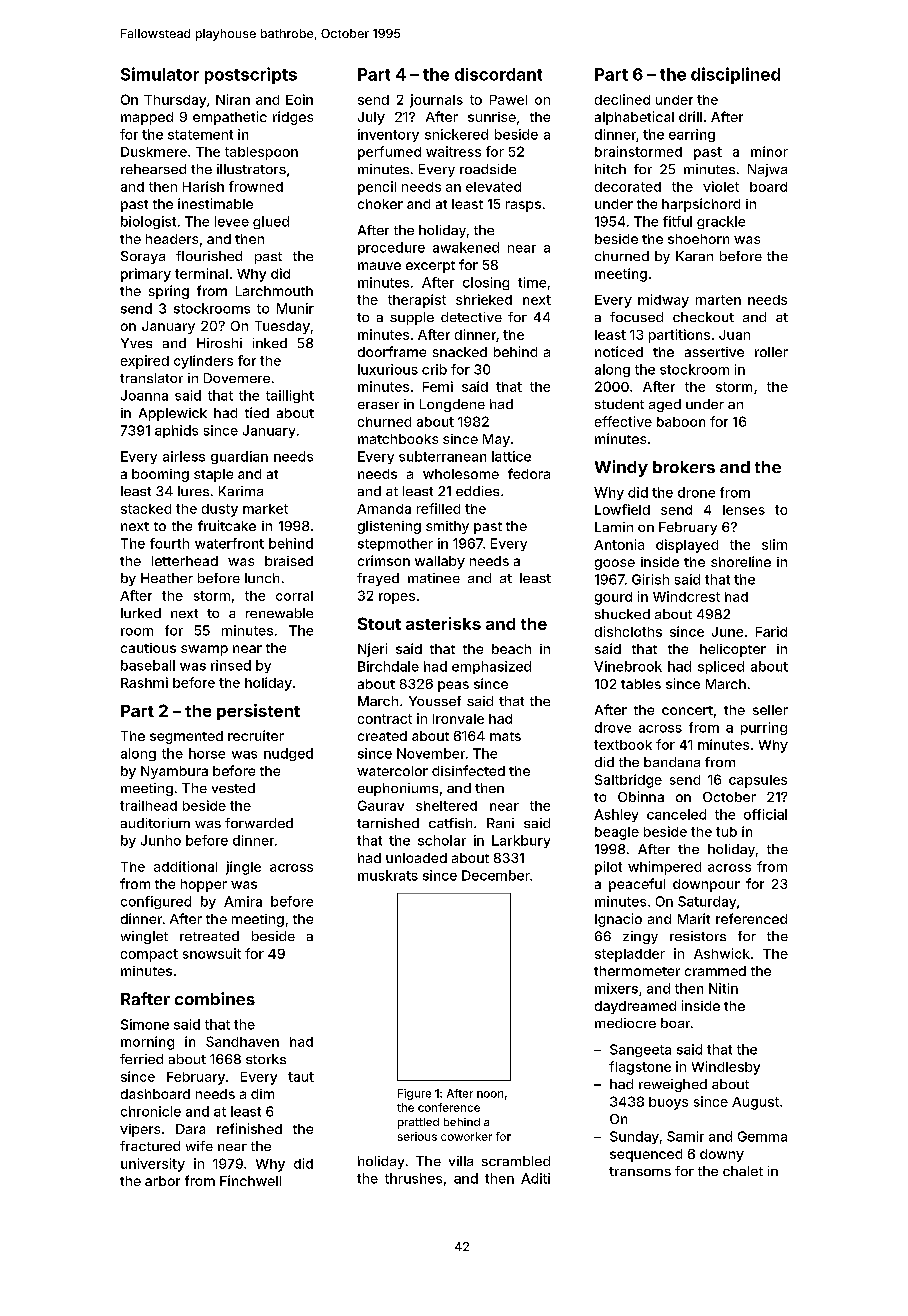  I want to click on disciplined, so click(735, 75).
